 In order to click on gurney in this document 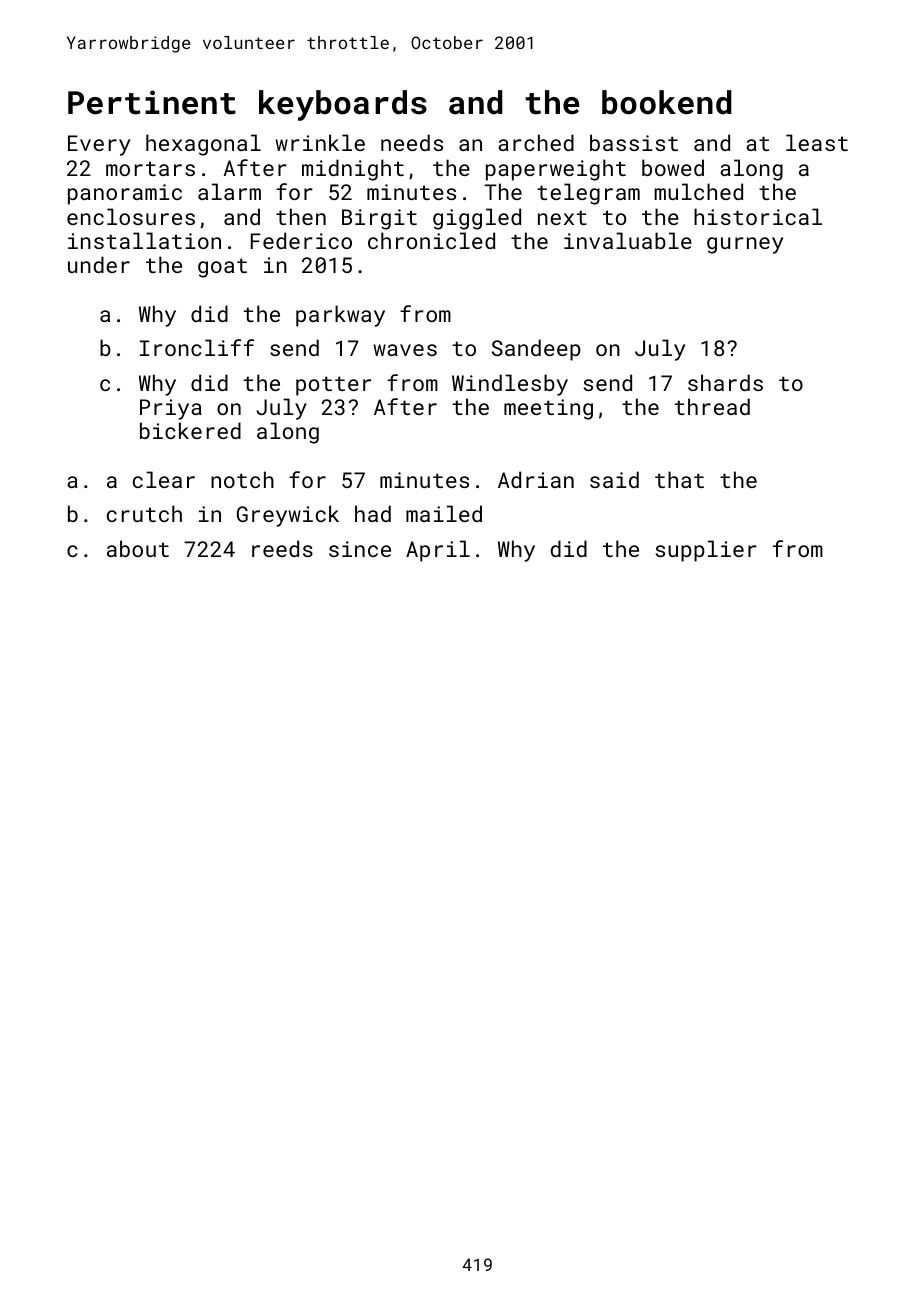, I will do `click(745, 245)`.
